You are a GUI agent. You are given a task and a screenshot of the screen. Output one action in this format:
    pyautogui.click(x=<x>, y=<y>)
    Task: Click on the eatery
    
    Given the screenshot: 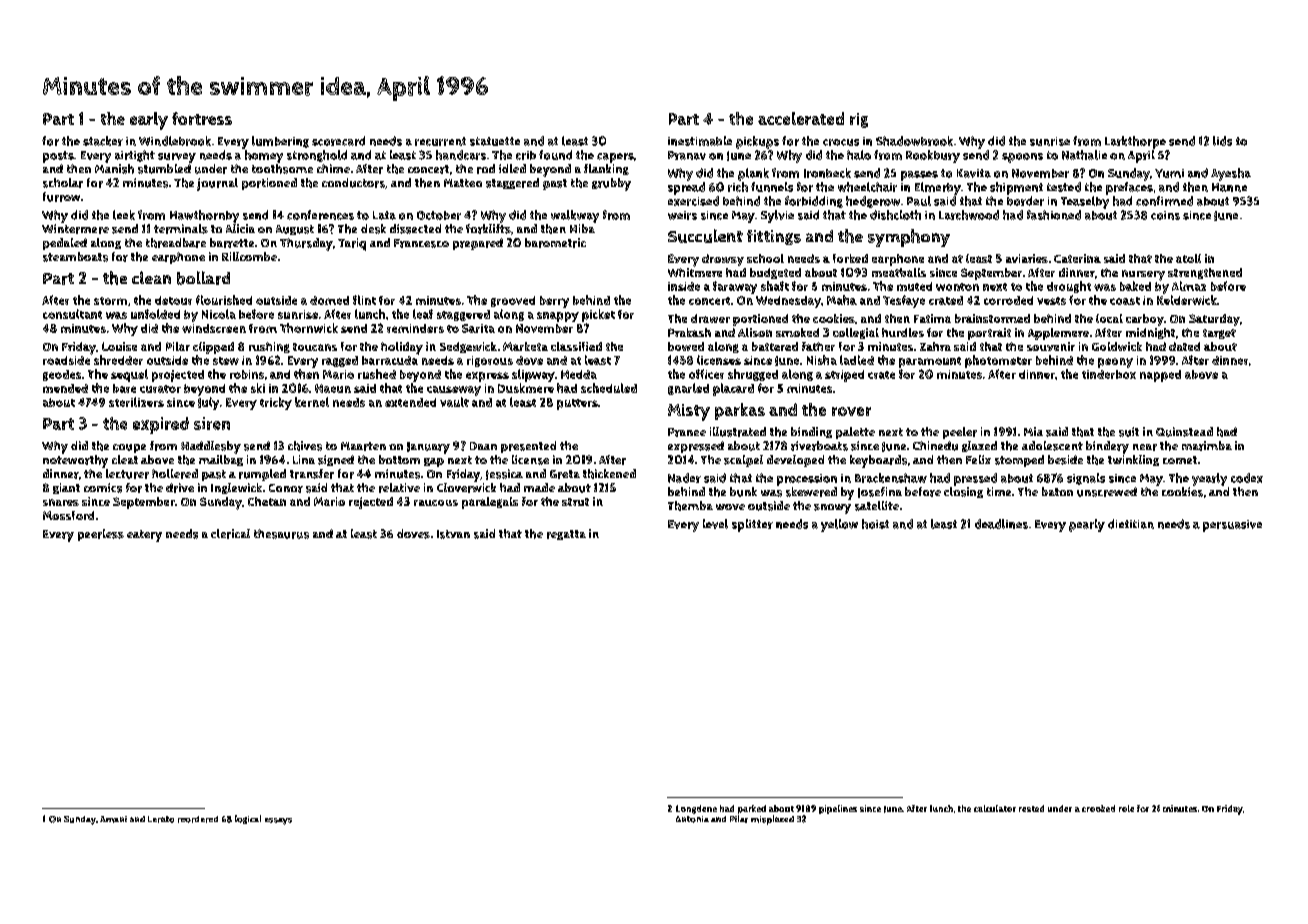 What is the action you would take?
    pyautogui.click(x=144, y=536)
